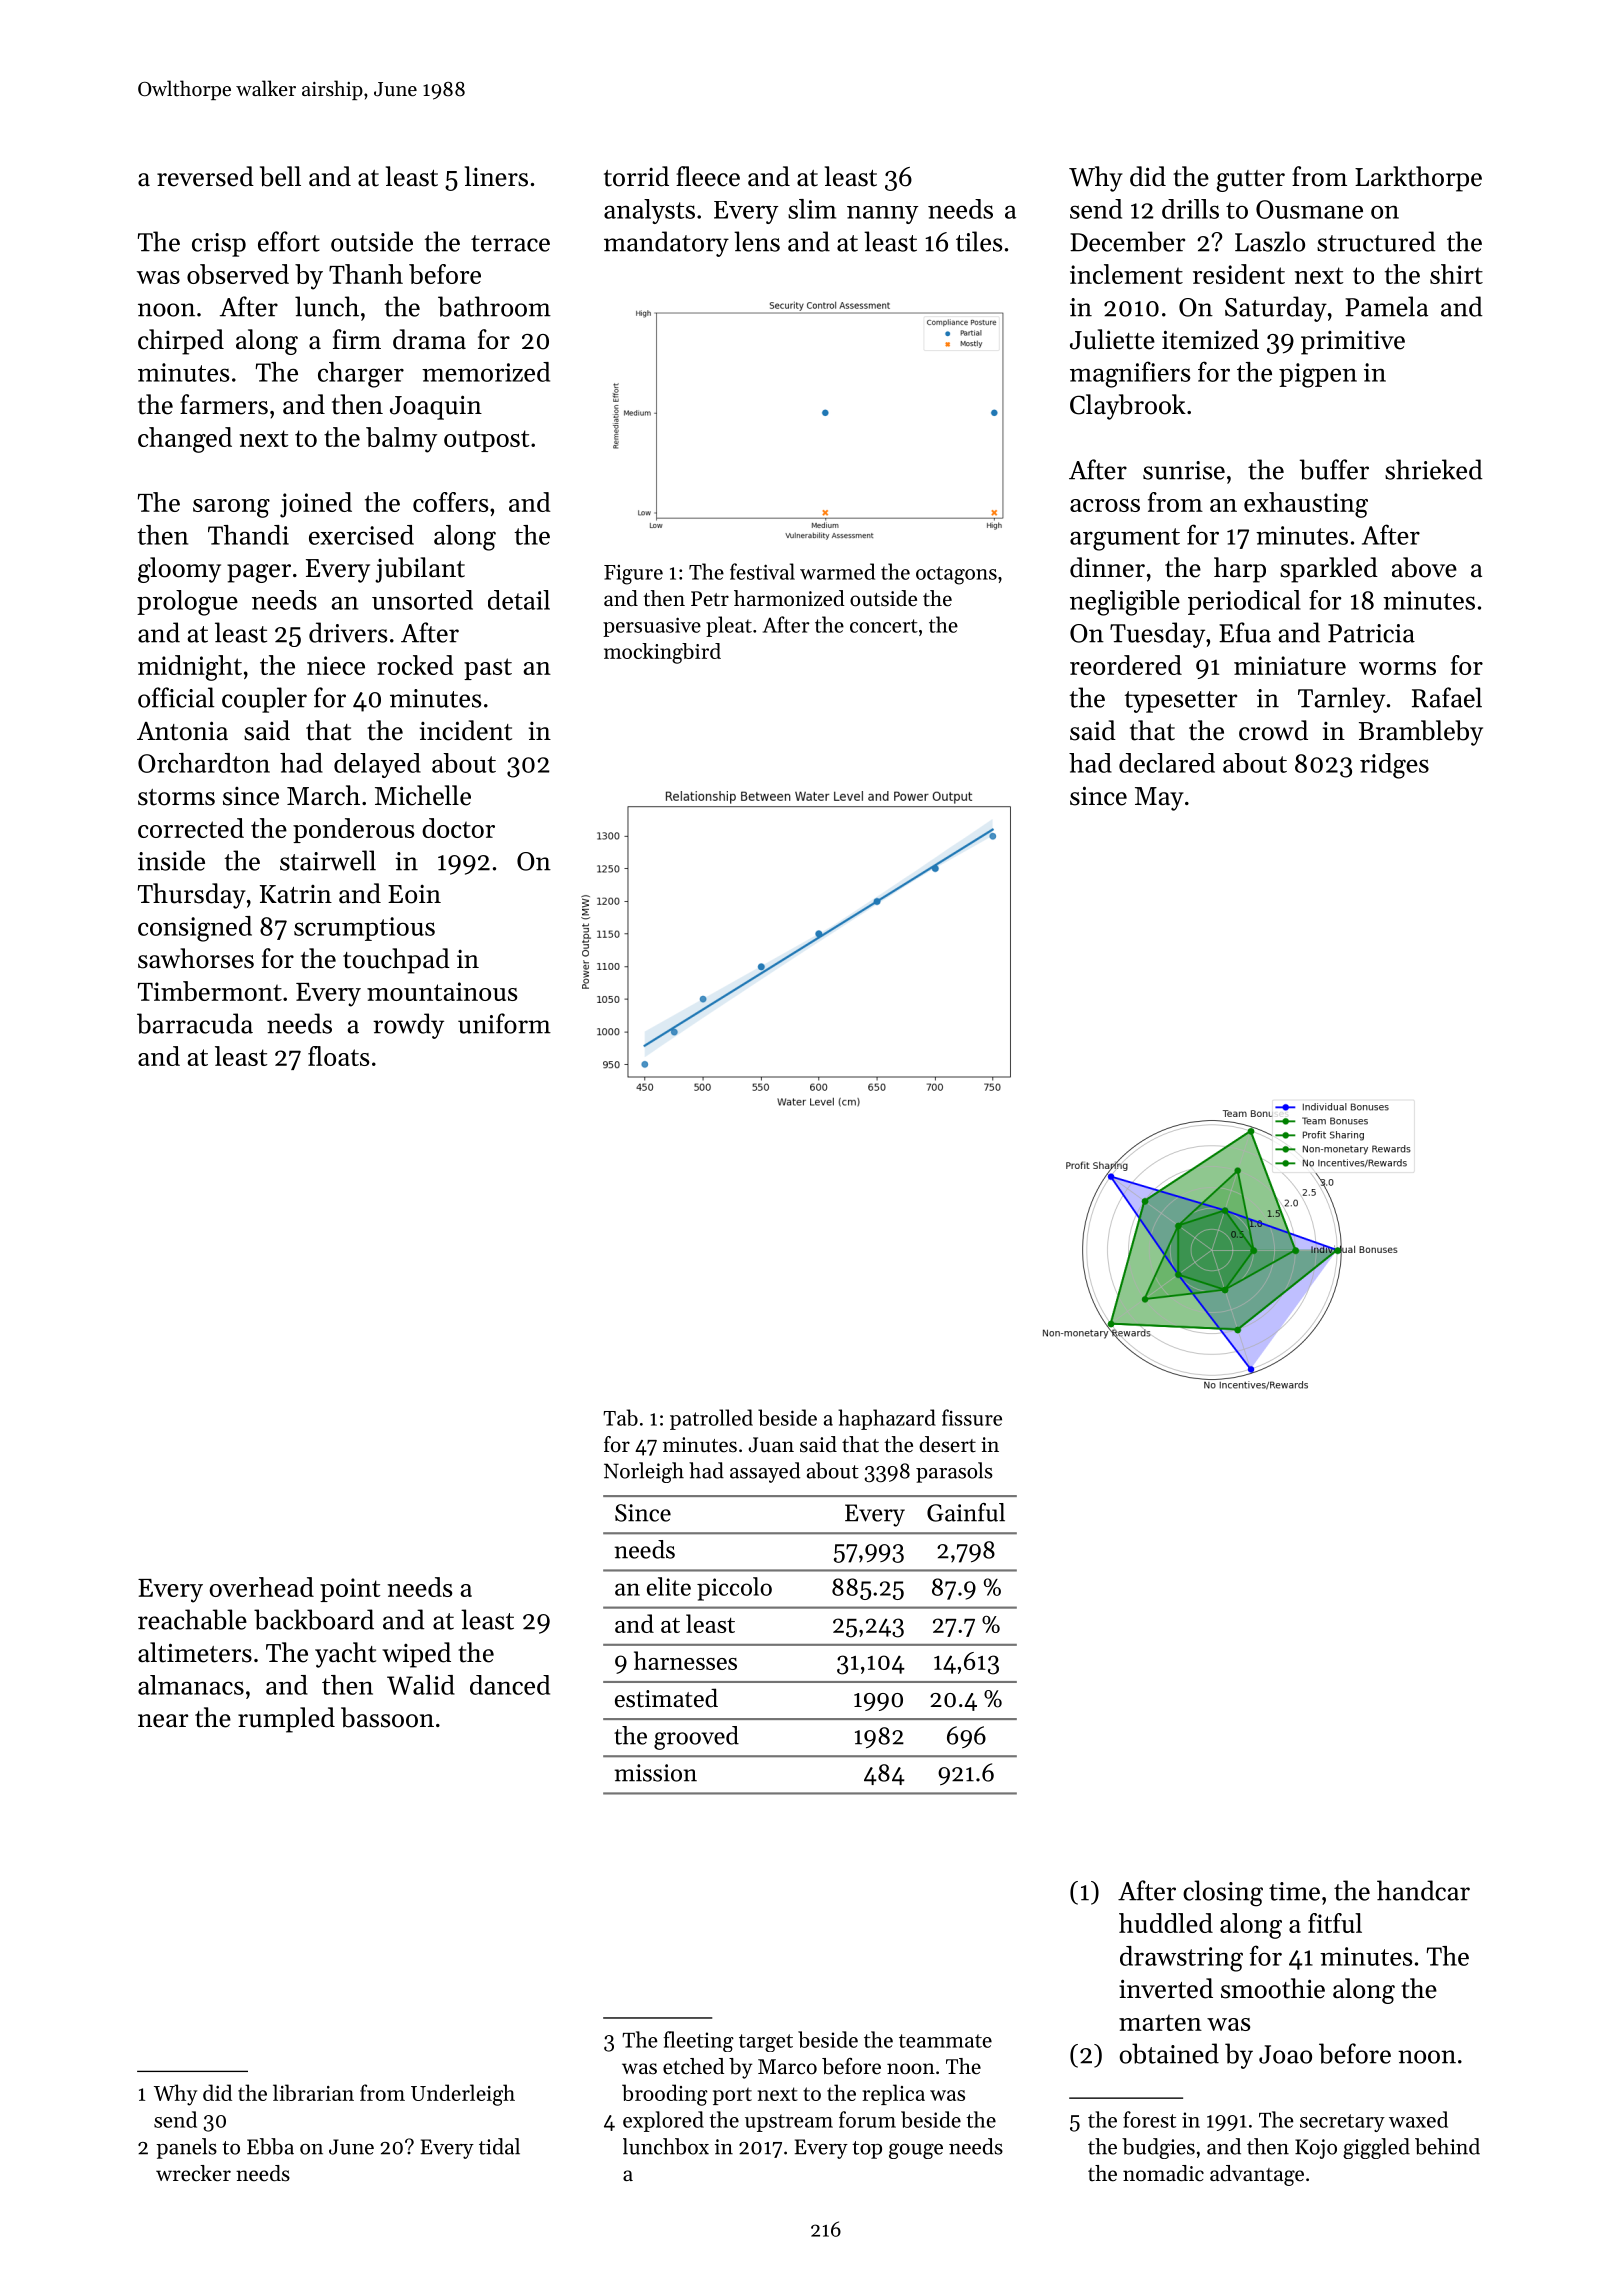 The image size is (1620, 2292). Describe the element at coordinates (336, 665) in the document. I see `niece` at that location.
